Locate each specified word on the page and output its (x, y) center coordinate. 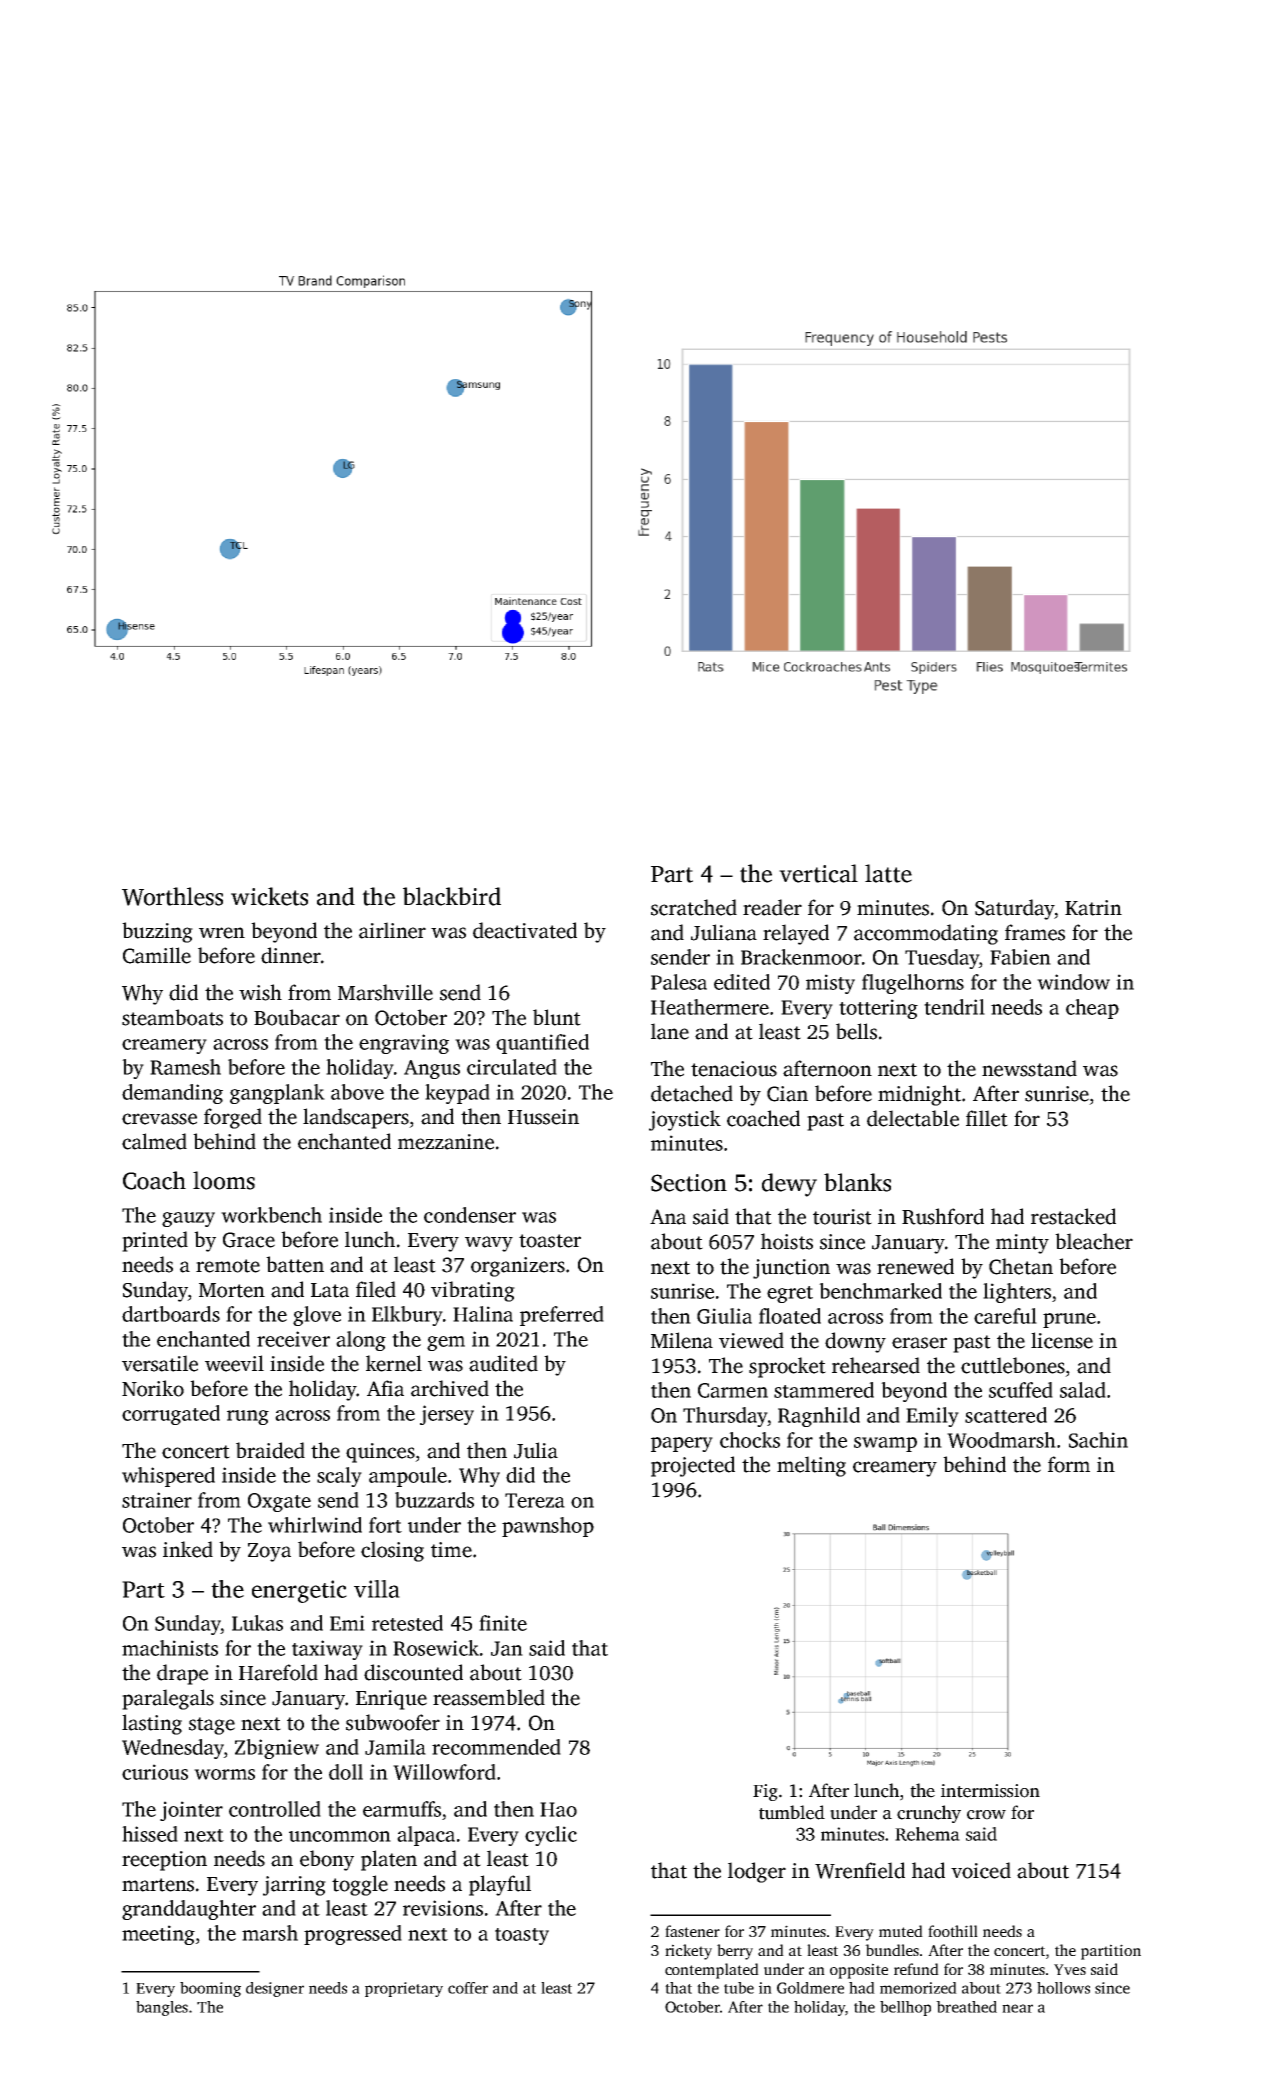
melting (811, 1466)
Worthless (172, 896)
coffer (468, 1988)
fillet (987, 1118)
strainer (157, 1500)
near (1017, 2008)
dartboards (171, 1314)
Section (689, 1183)
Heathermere (710, 1007)
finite (503, 1623)
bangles (162, 2008)
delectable (913, 1118)
